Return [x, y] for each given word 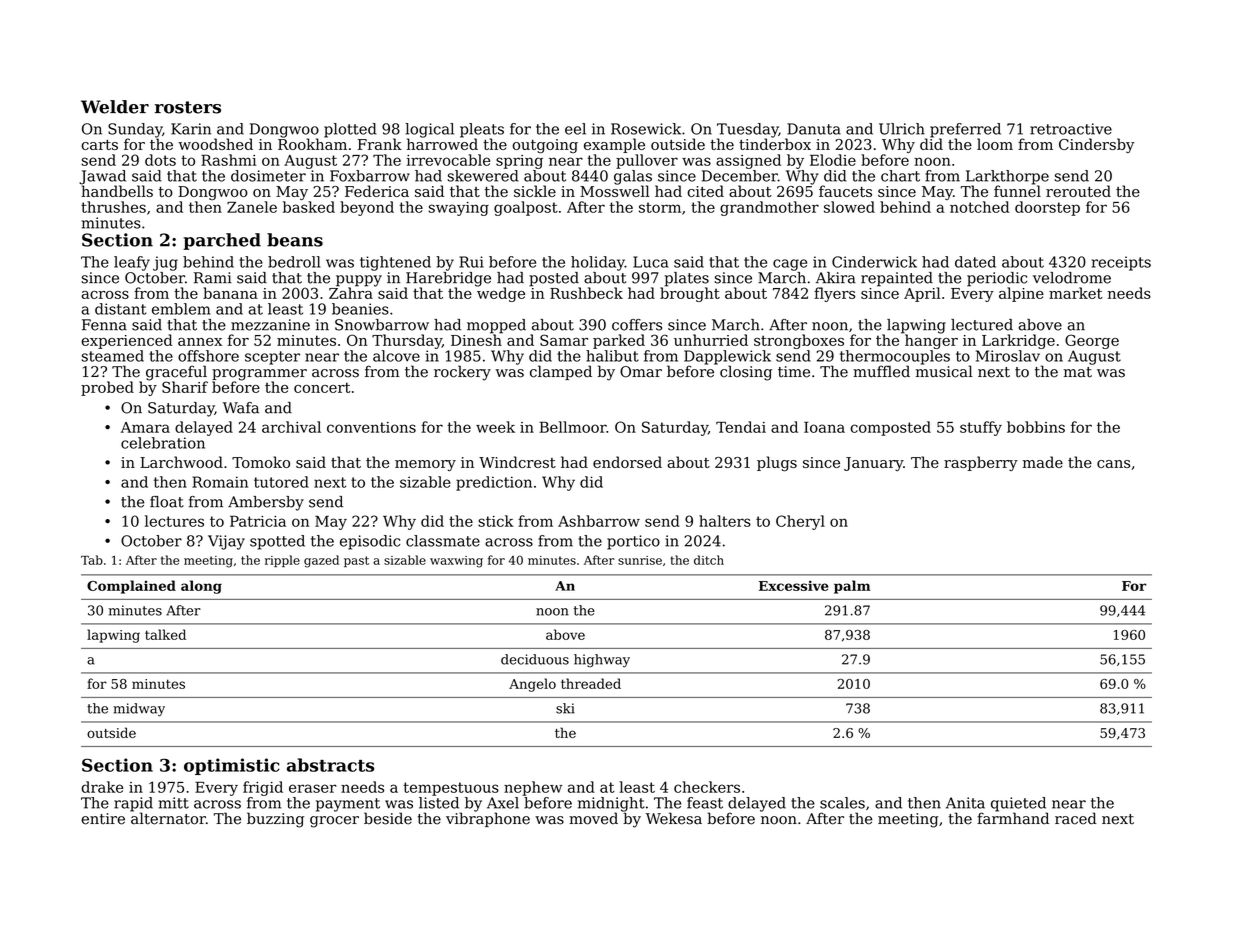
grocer [334, 822]
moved [593, 818]
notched [979, 207]
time [794, 372]
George [1092, 341]
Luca [650, 262]
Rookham [312, 144]
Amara [145, 427]
